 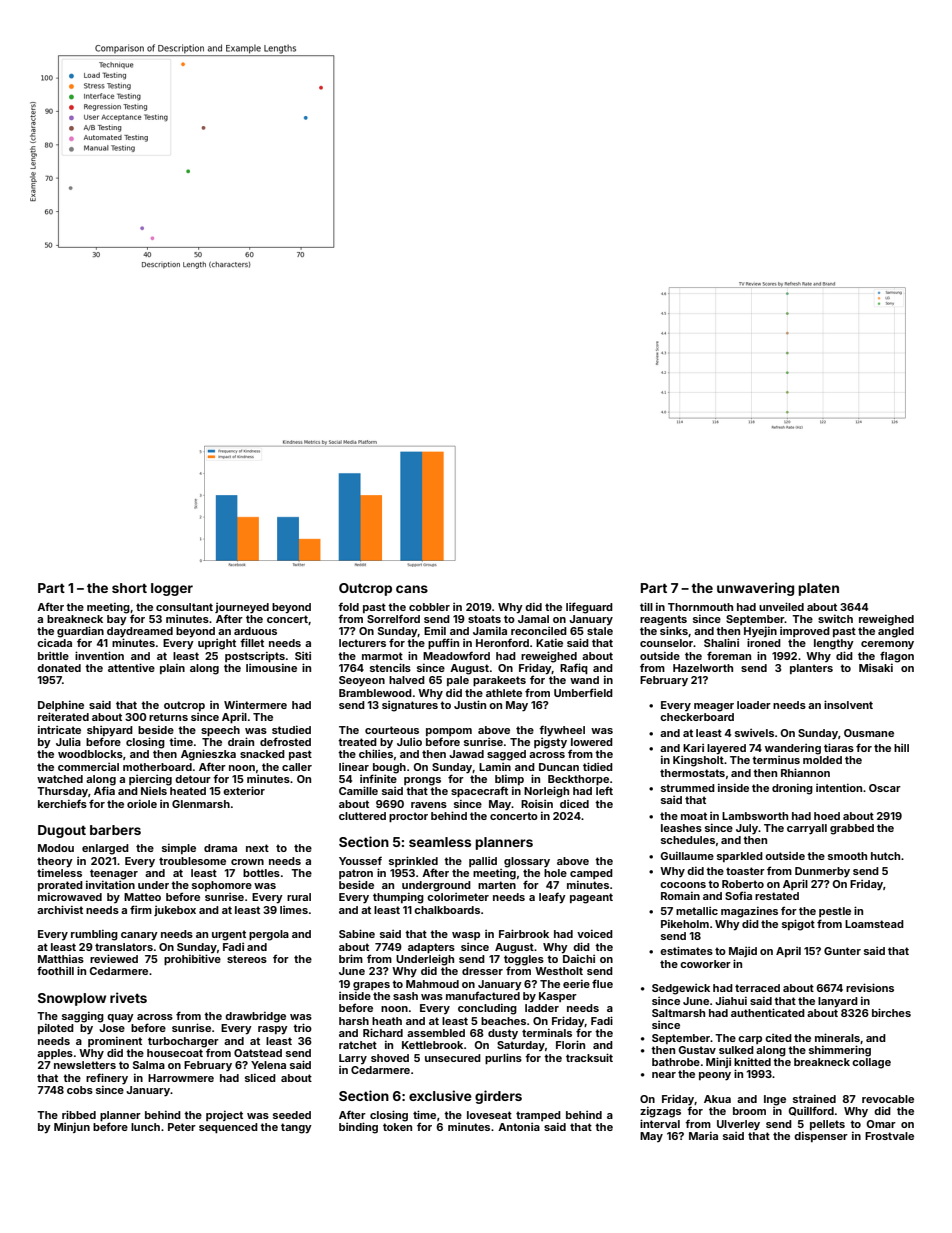 I want to click on Quillford, so click(x=811, y=1111).
